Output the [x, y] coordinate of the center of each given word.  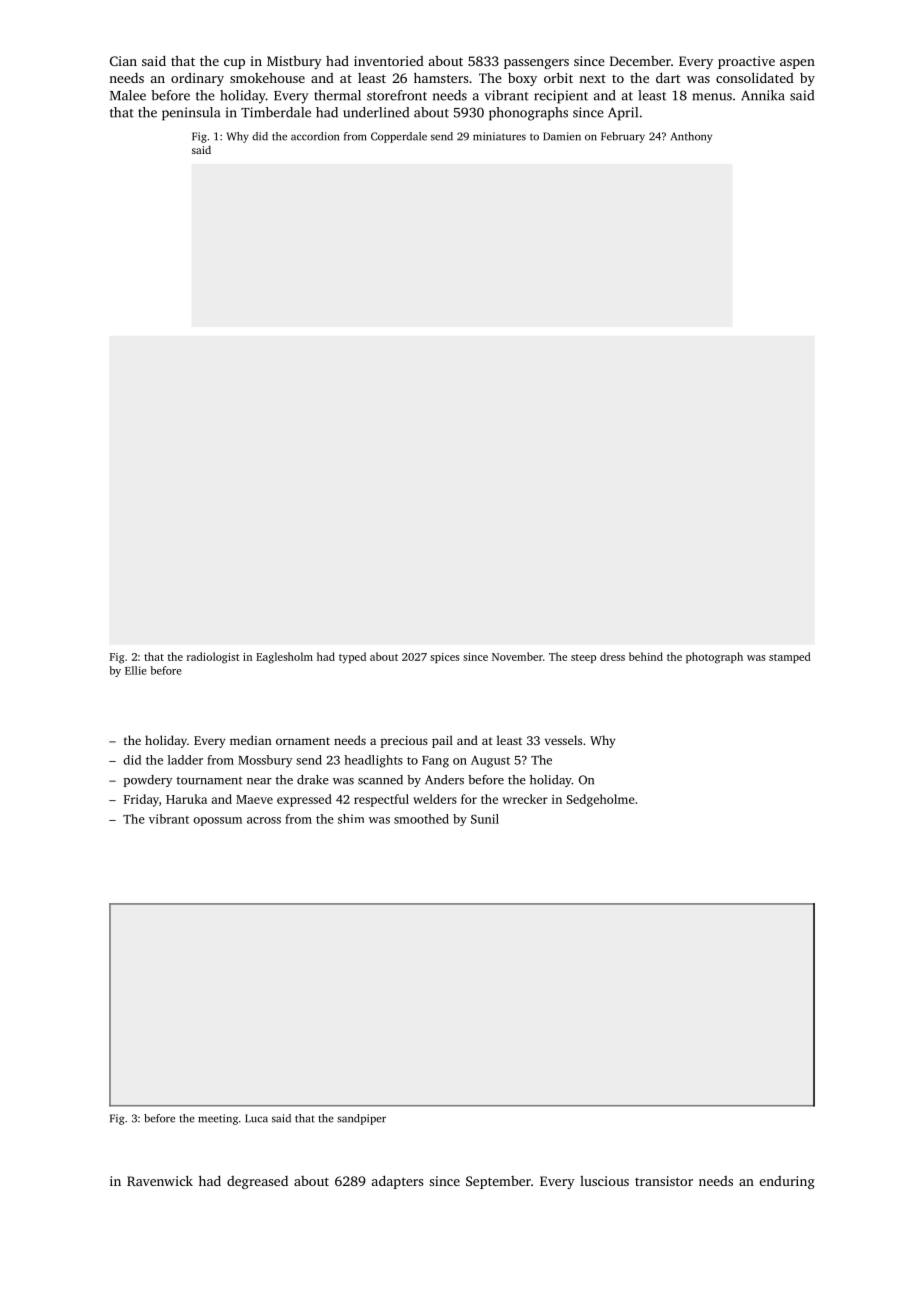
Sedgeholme [600, 800]
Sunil [485, 819]
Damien [562, 136]
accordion [315, 136]
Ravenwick [160, 1180]
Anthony [691, 137]
